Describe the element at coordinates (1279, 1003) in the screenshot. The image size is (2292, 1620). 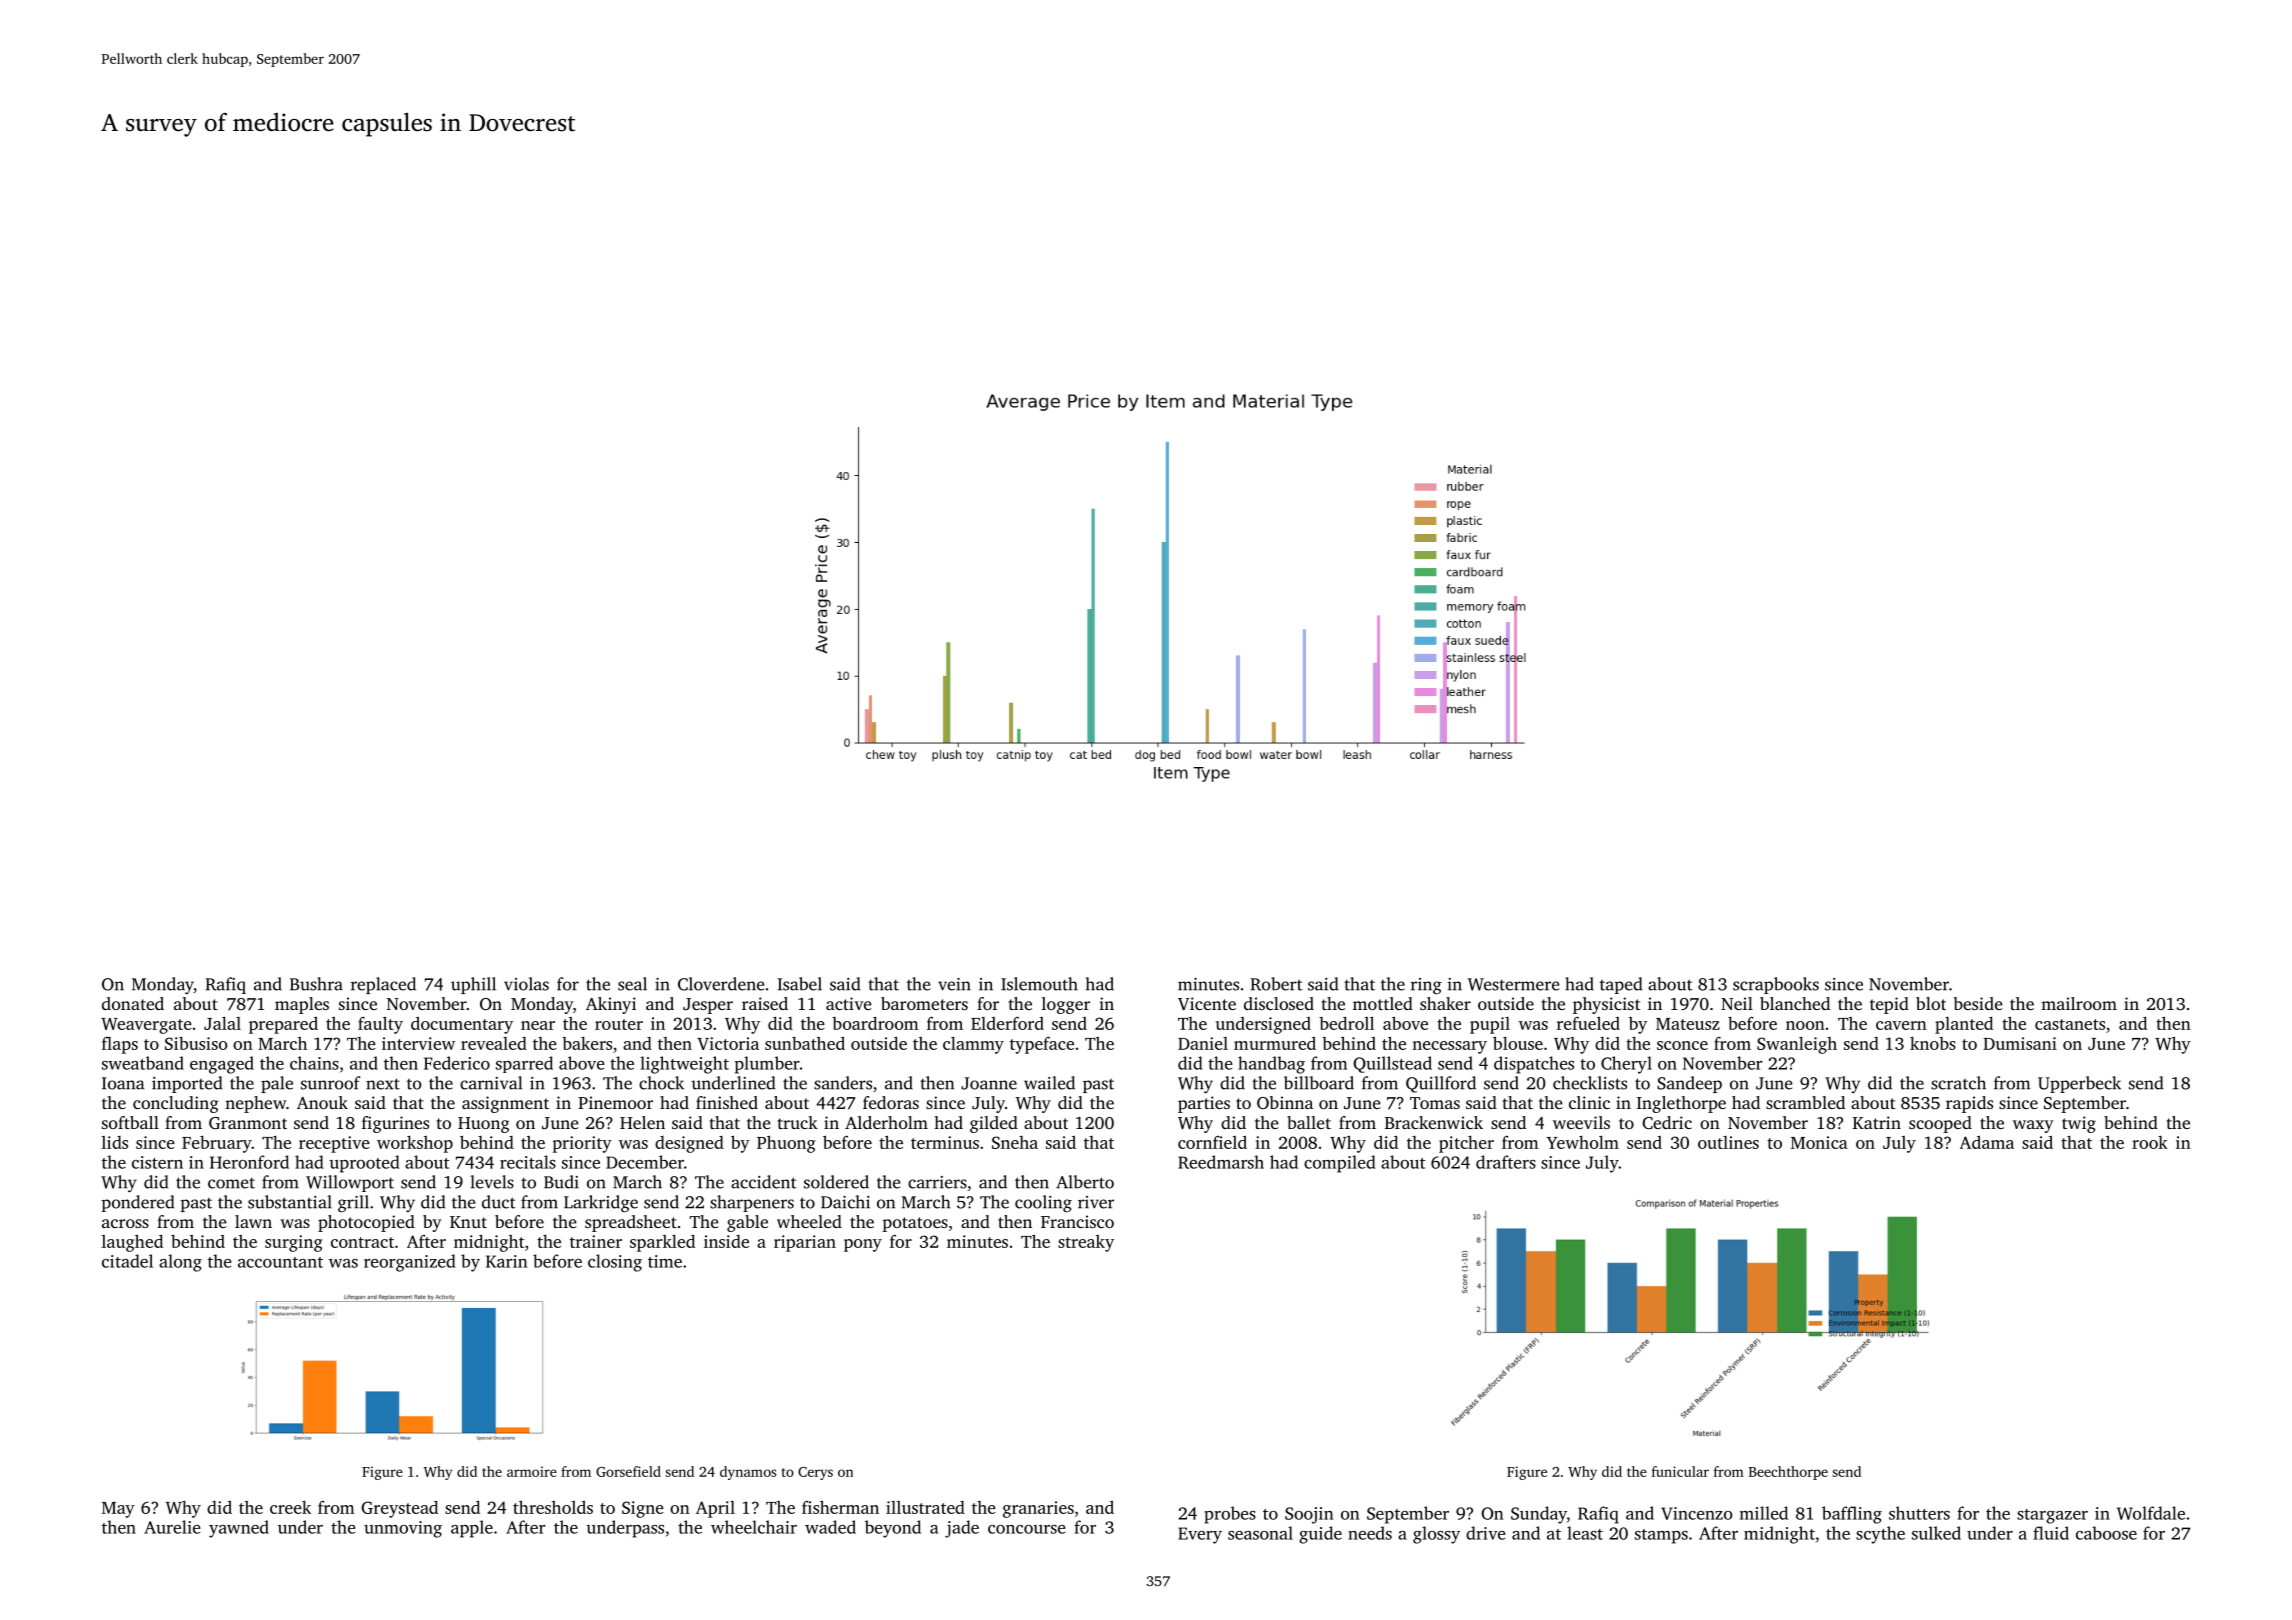
I see `disclosed` at that location.
